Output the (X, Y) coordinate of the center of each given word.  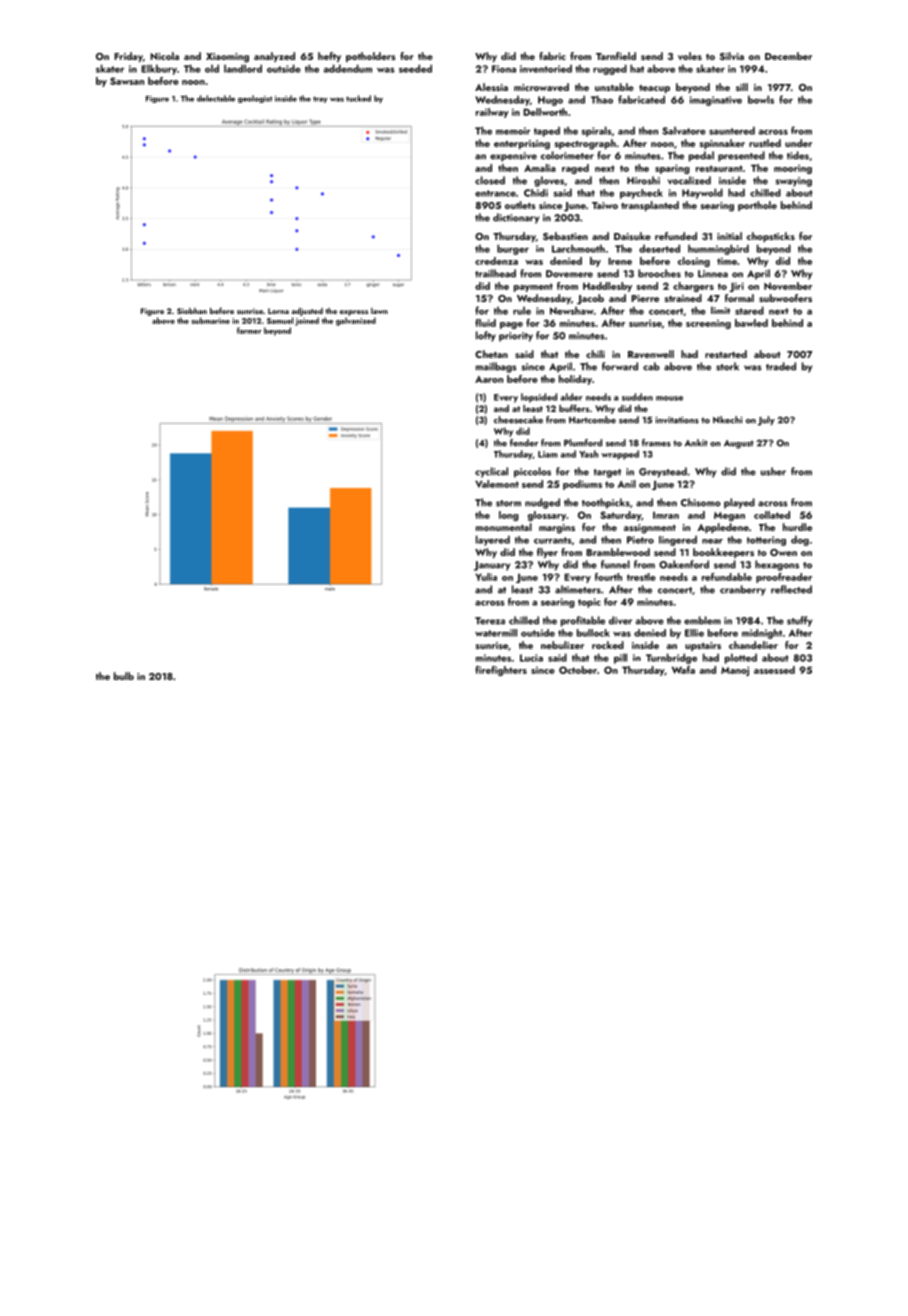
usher (773, 471)
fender (524, 443)
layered (493, 540)
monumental (504, 527)
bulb (124, 676)
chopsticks (771, 237)
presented (741, 156)
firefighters (501, 671)
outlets (520, 205)
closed (490, 180)
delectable (216, 98)
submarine (211, 320)
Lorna (278, 311)
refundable (727, 577)
